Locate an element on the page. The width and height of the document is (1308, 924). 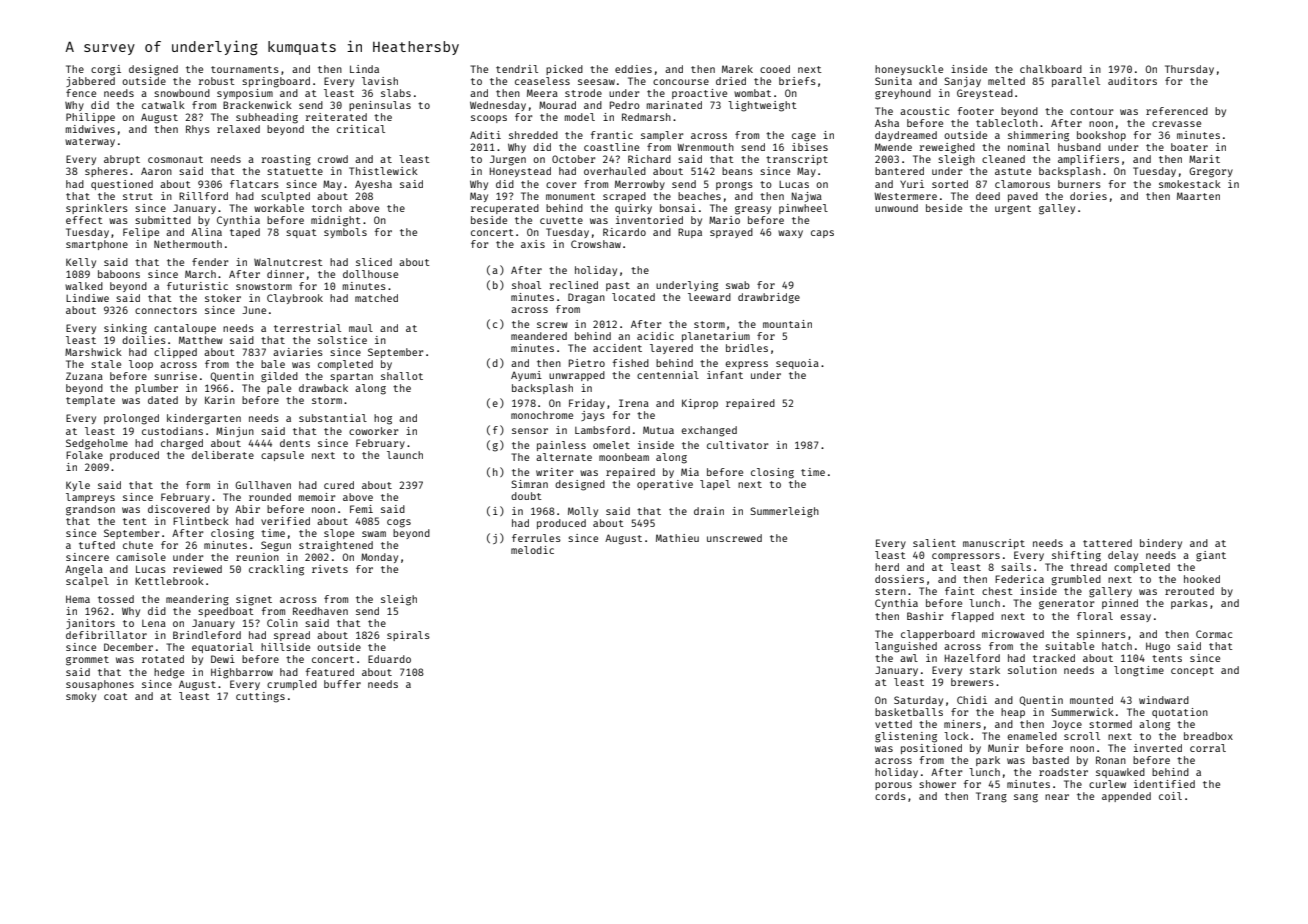
meandered is located at coordinates (539, 336).
